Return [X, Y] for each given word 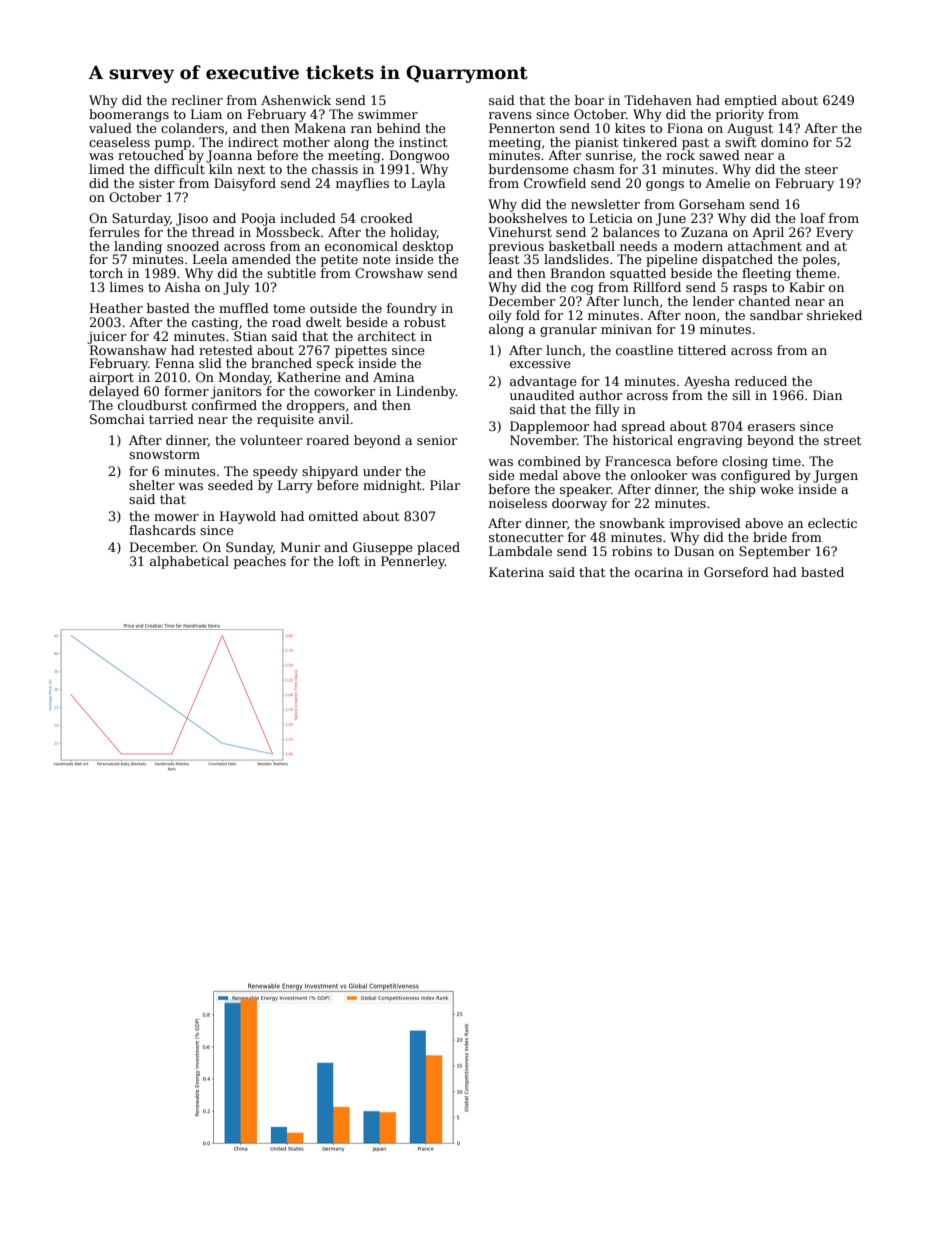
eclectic [832, 523]
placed [438, 548]
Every [834, 233]
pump [173, 145]
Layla [428, 184]
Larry [295, 486]
